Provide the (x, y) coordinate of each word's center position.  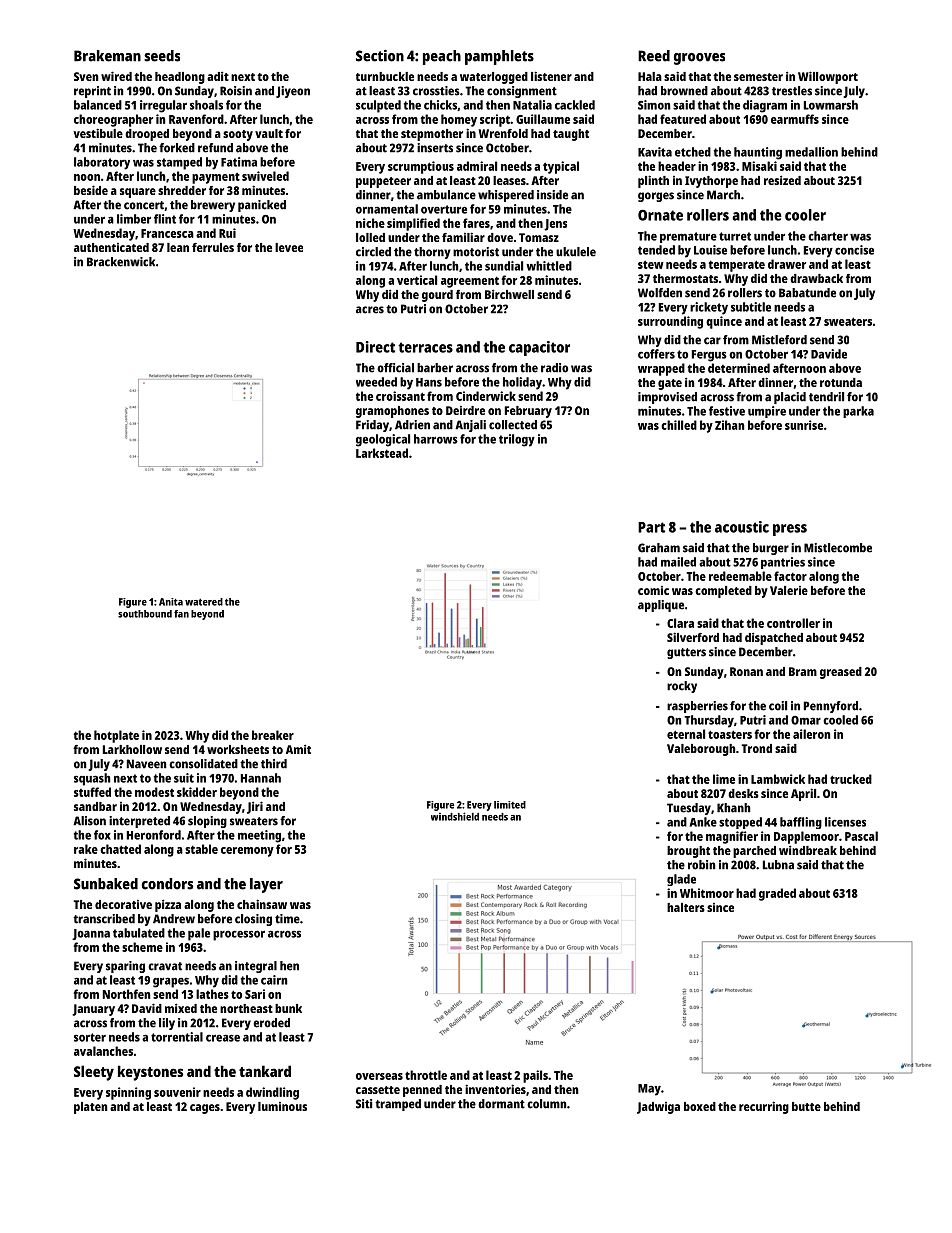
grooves (699, 59)
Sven (86, 76)
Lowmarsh (831, 105)
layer (266, 885)
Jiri (255, 807)
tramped (398, 1105)
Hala (650, 76)
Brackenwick (121, 262)
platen (91, 1108)
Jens (555, 225)
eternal (686, 734)
